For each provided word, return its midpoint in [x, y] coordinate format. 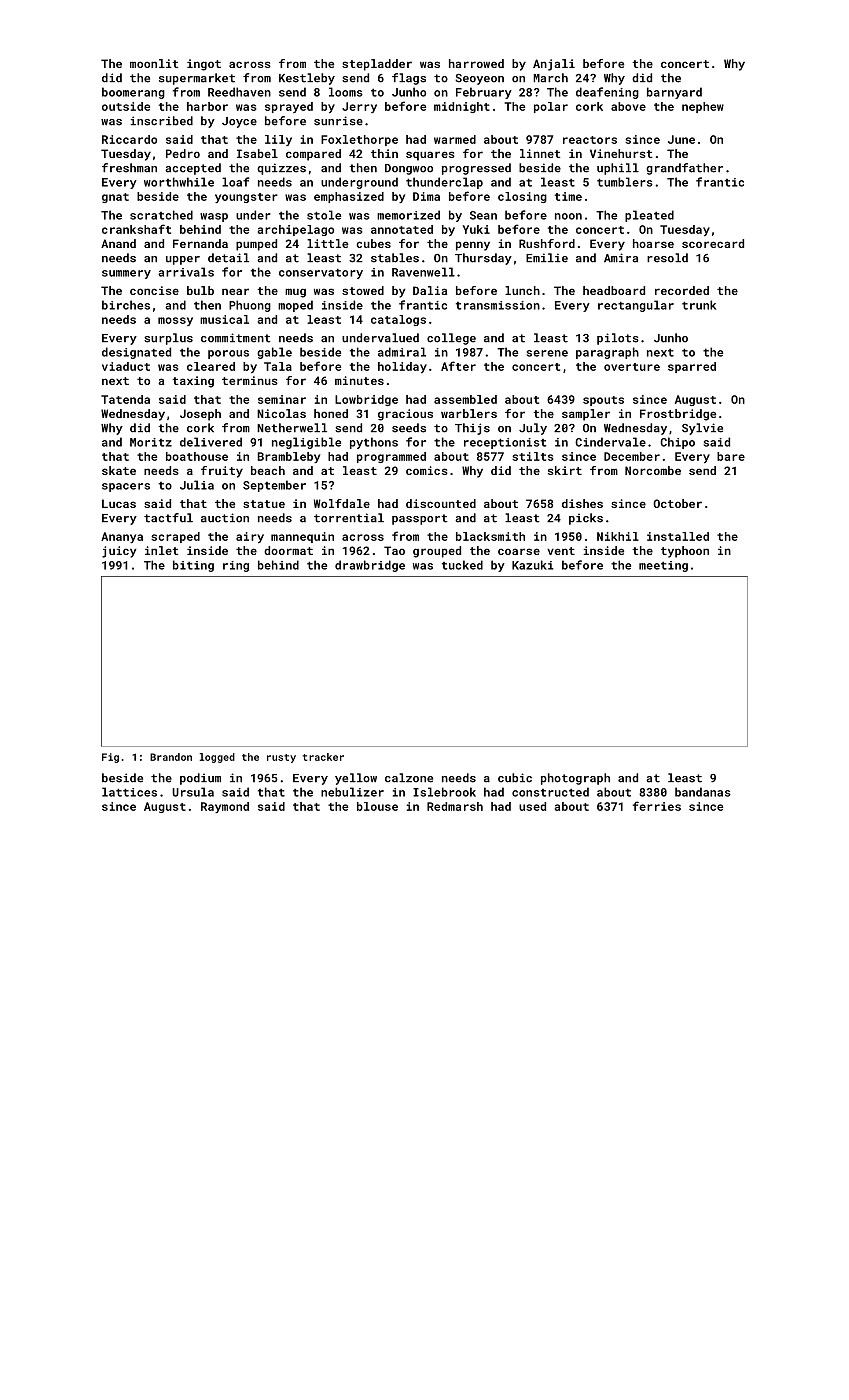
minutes [359, 380]
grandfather [684, 169]
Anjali [554, 65]
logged [217, 758]
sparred [692, 367]
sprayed [289, 107]
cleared [211, 366]
